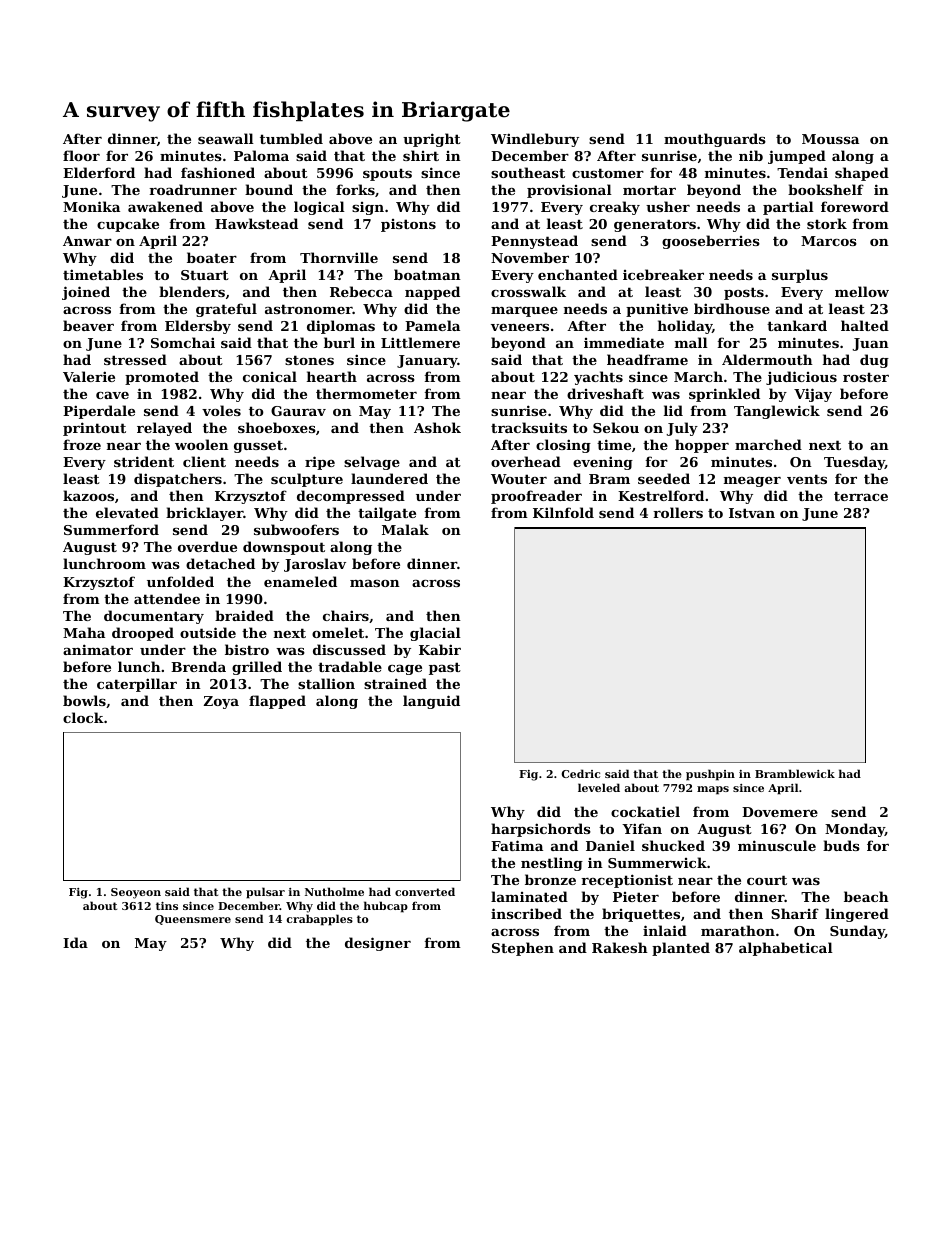 The height and width of the page is (1233, 952). What do you see at coordinates (710, 775) in the page?
I see `pushpin` at bounding box center [710, 775].
